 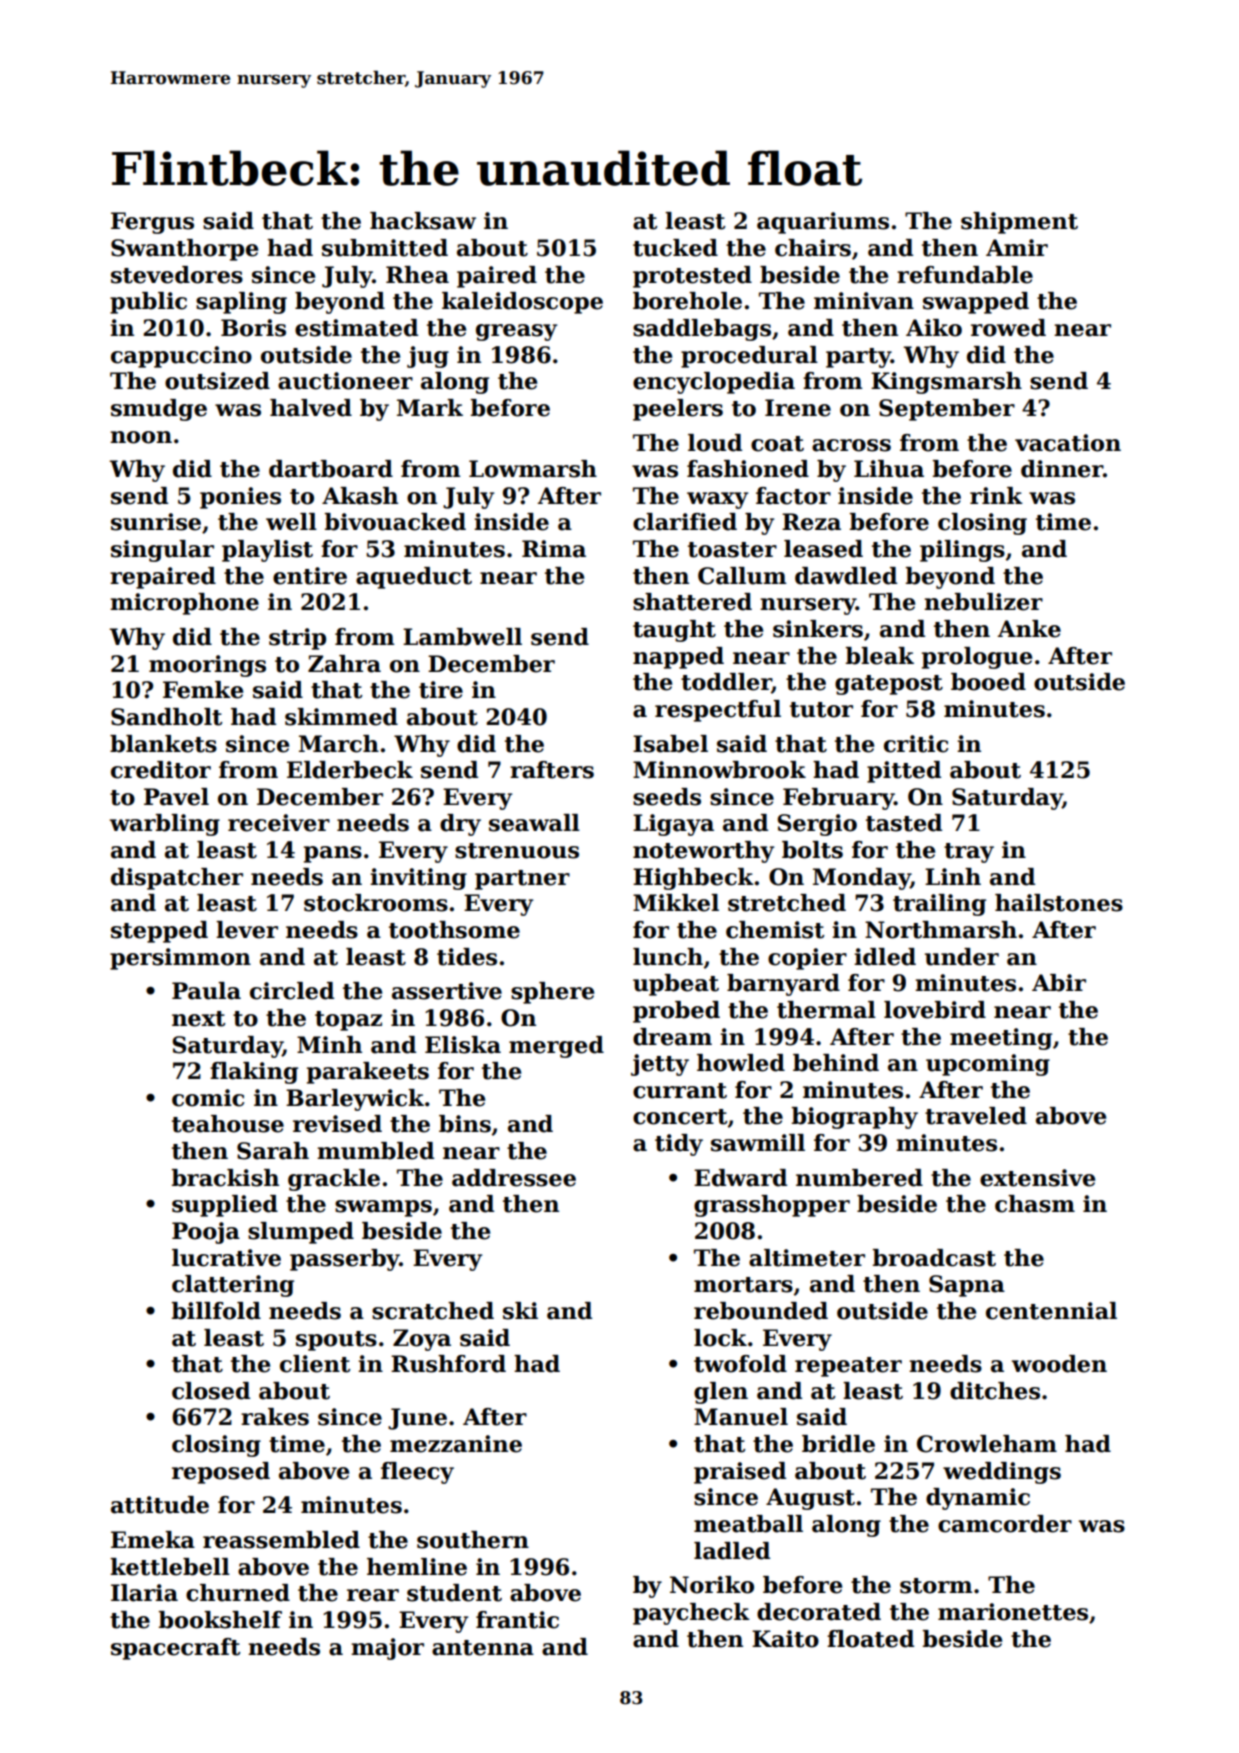 What do you see at coordinates (448, 1364) in the document?
I see `Rushford` at bounding box center [448, 1364].
